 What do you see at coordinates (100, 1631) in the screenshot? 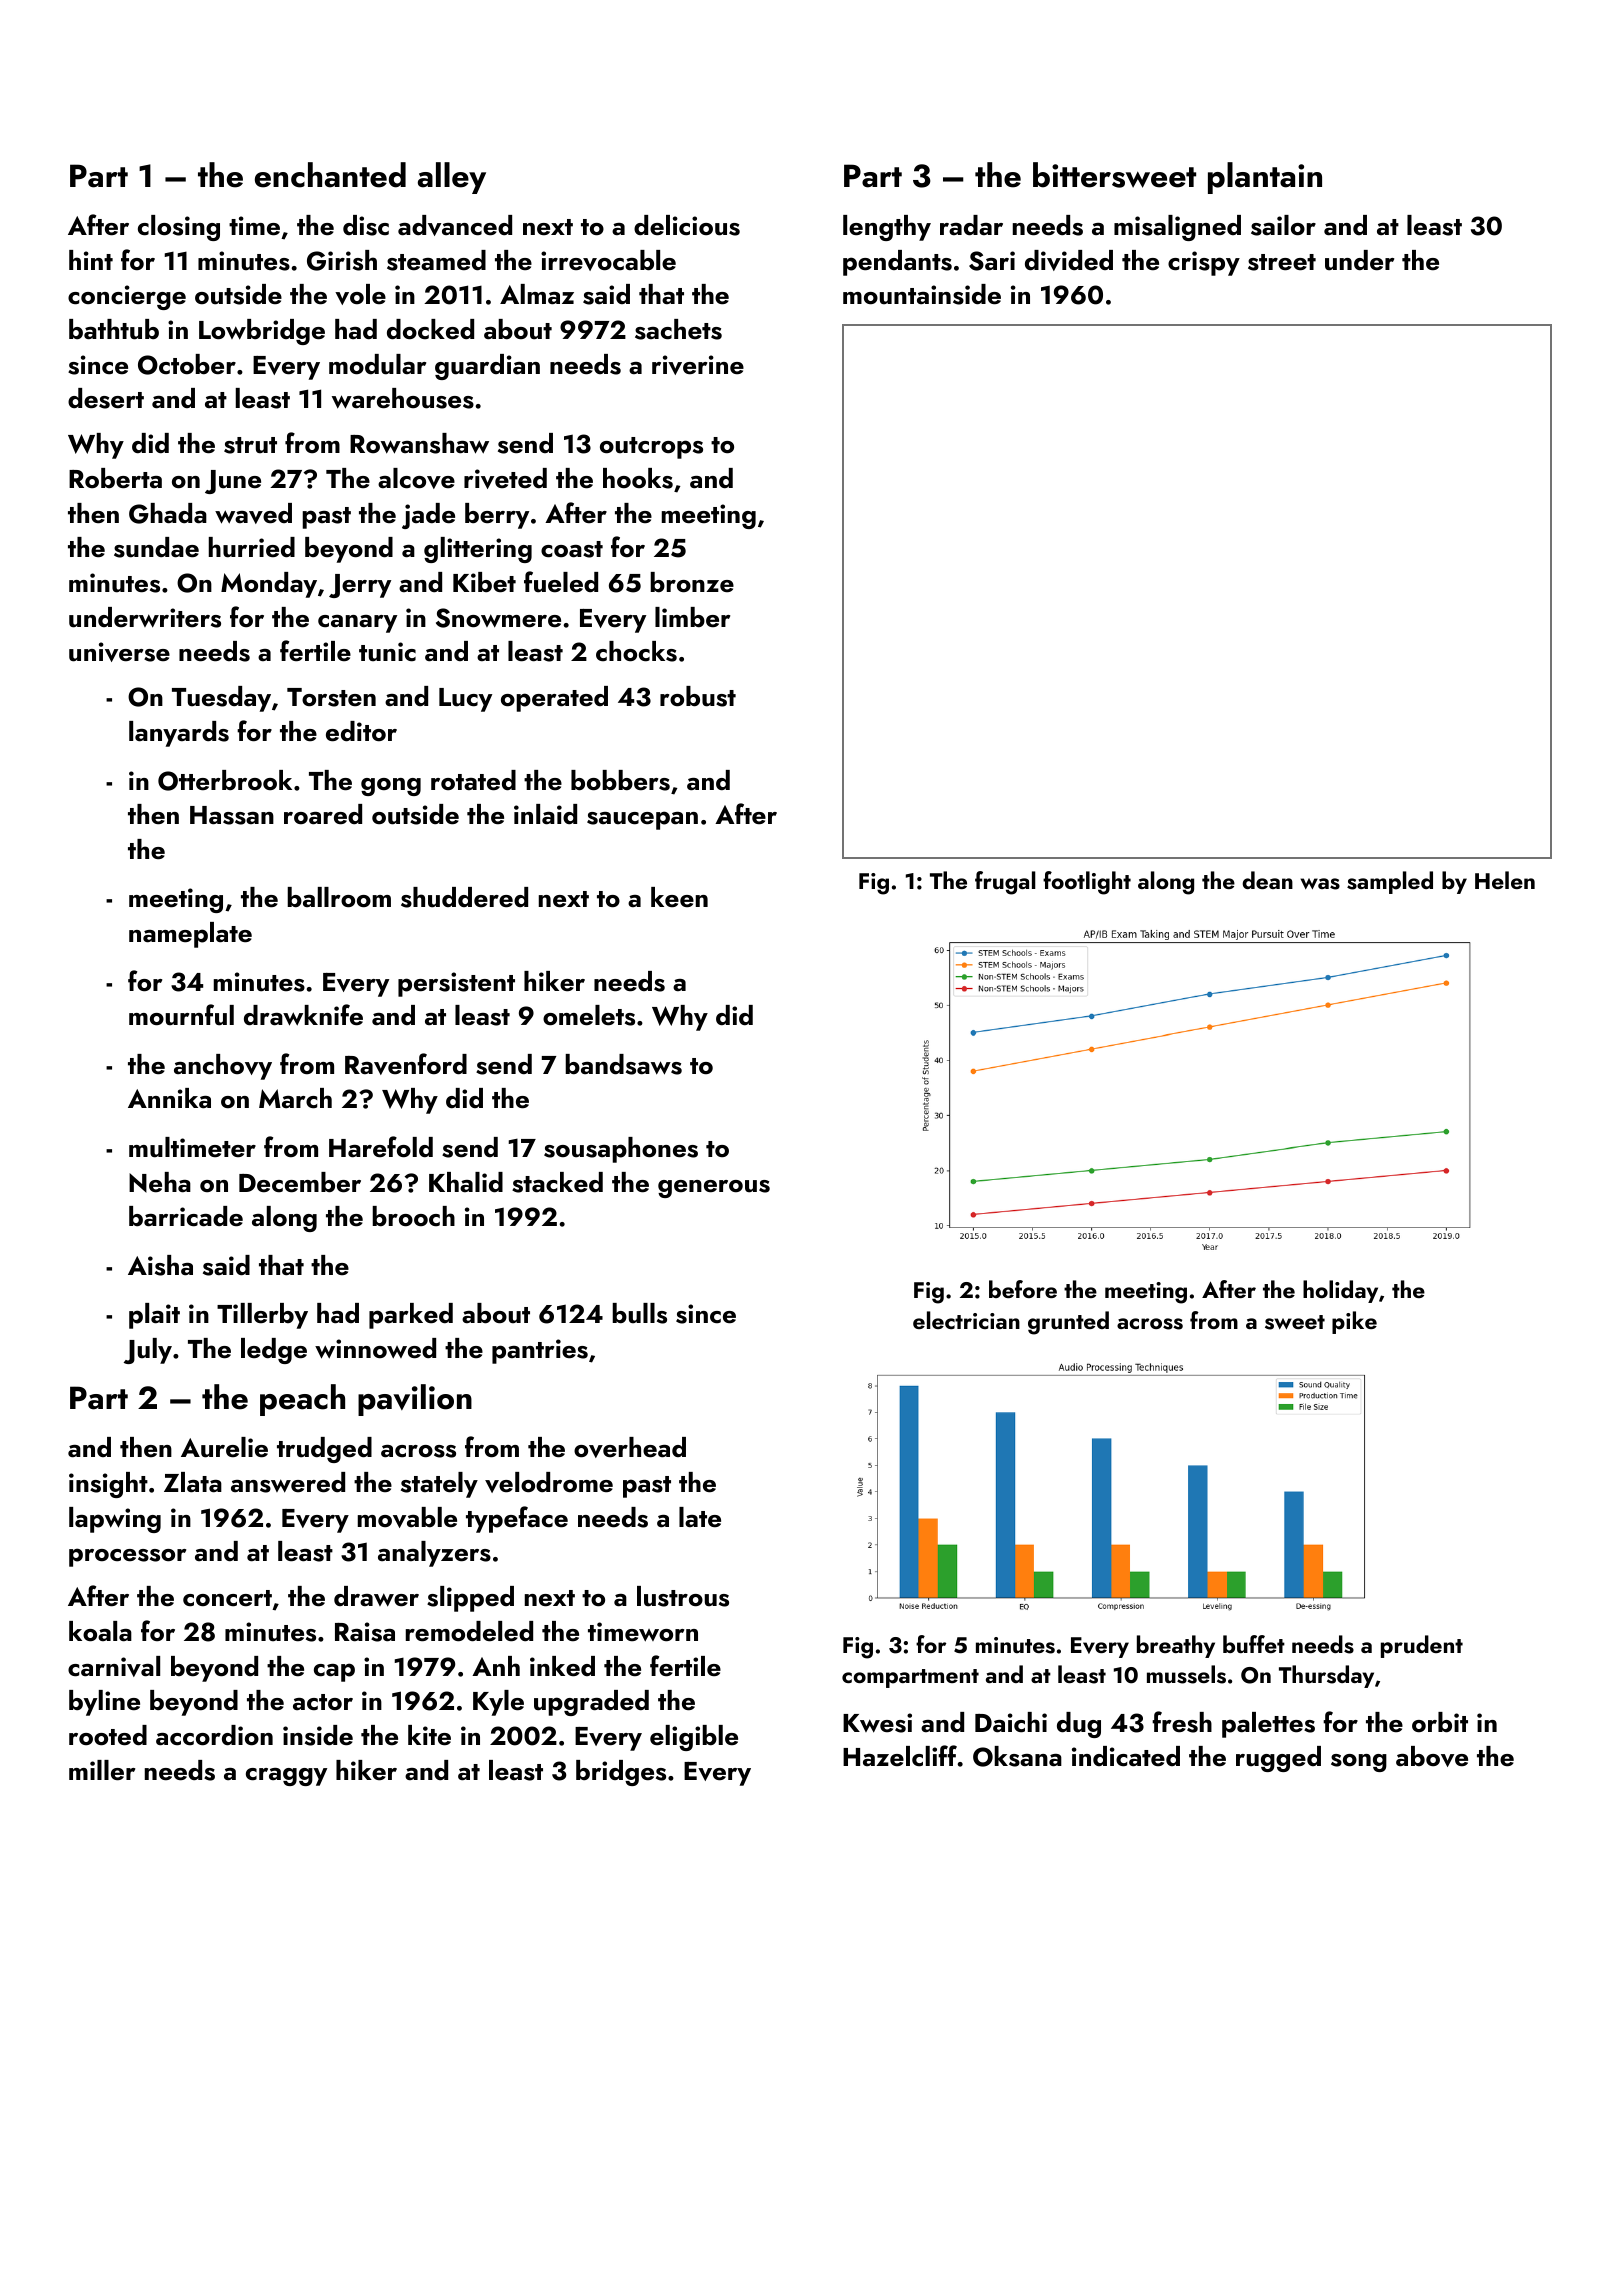
I see `koala` at bounding box center [100, 1631].
